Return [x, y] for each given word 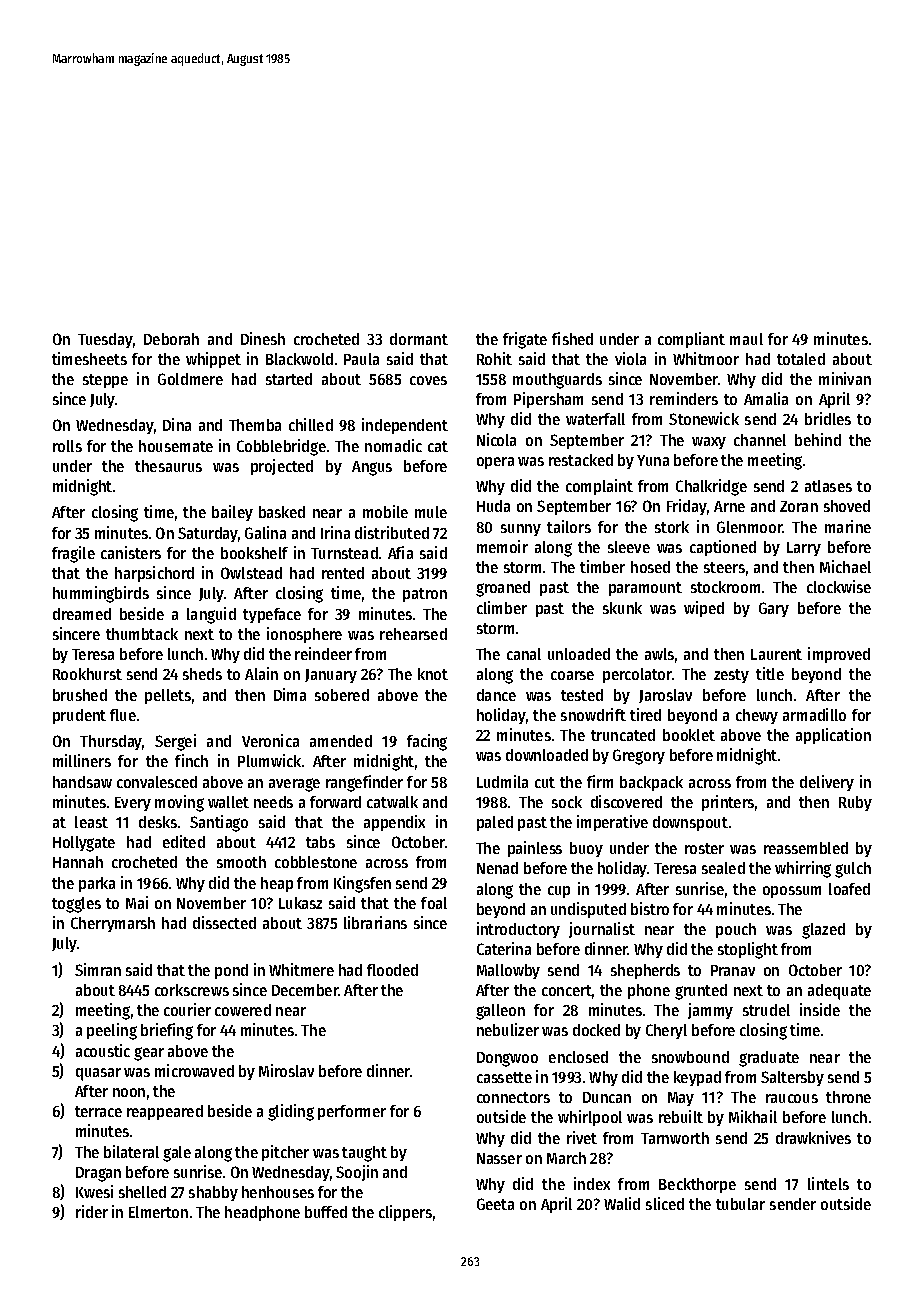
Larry [804, 549]
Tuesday [105, 340]
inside [820, 1009]
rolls [67, 446]
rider [92, 1211]
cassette [504, 1077]
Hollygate [84, 844]
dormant [419, 339]
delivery [827, 783]
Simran [98, 969]
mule [431, 512]
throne [848, 1097]
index [592, 1183]
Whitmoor [706, 358]
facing [427, 742]
